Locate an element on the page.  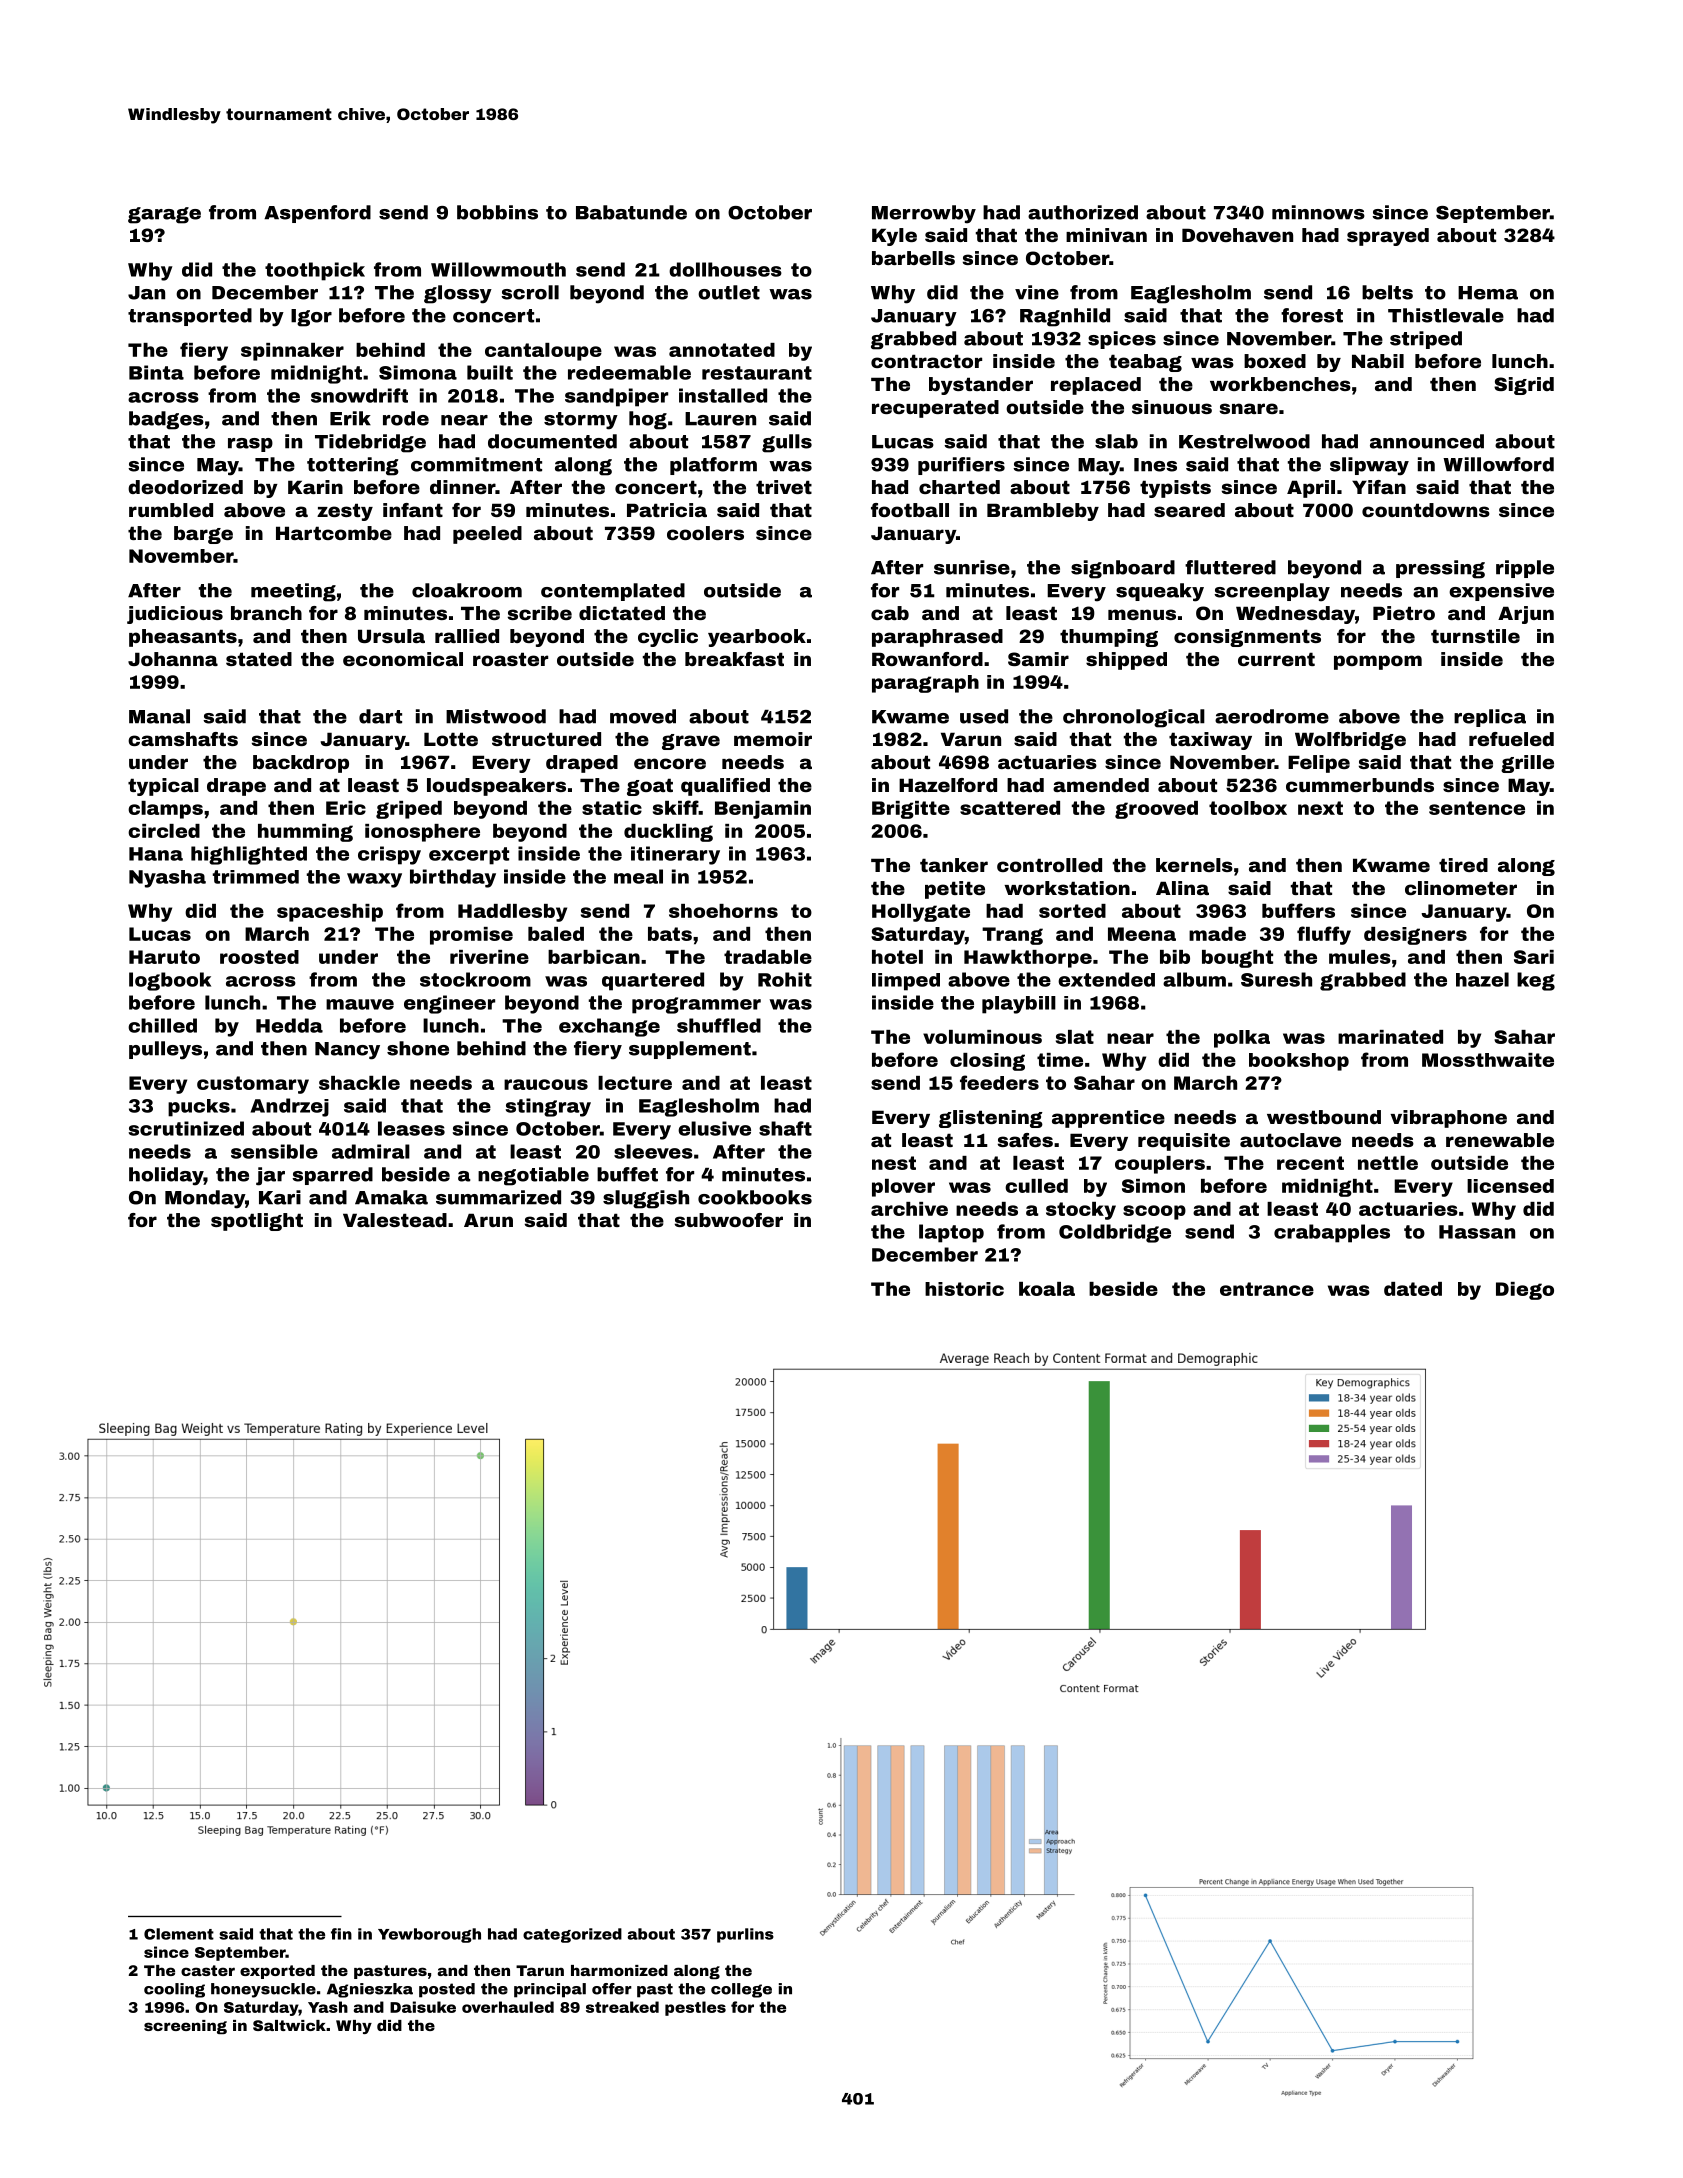
Clement is located at coordinates (179, 1934).
